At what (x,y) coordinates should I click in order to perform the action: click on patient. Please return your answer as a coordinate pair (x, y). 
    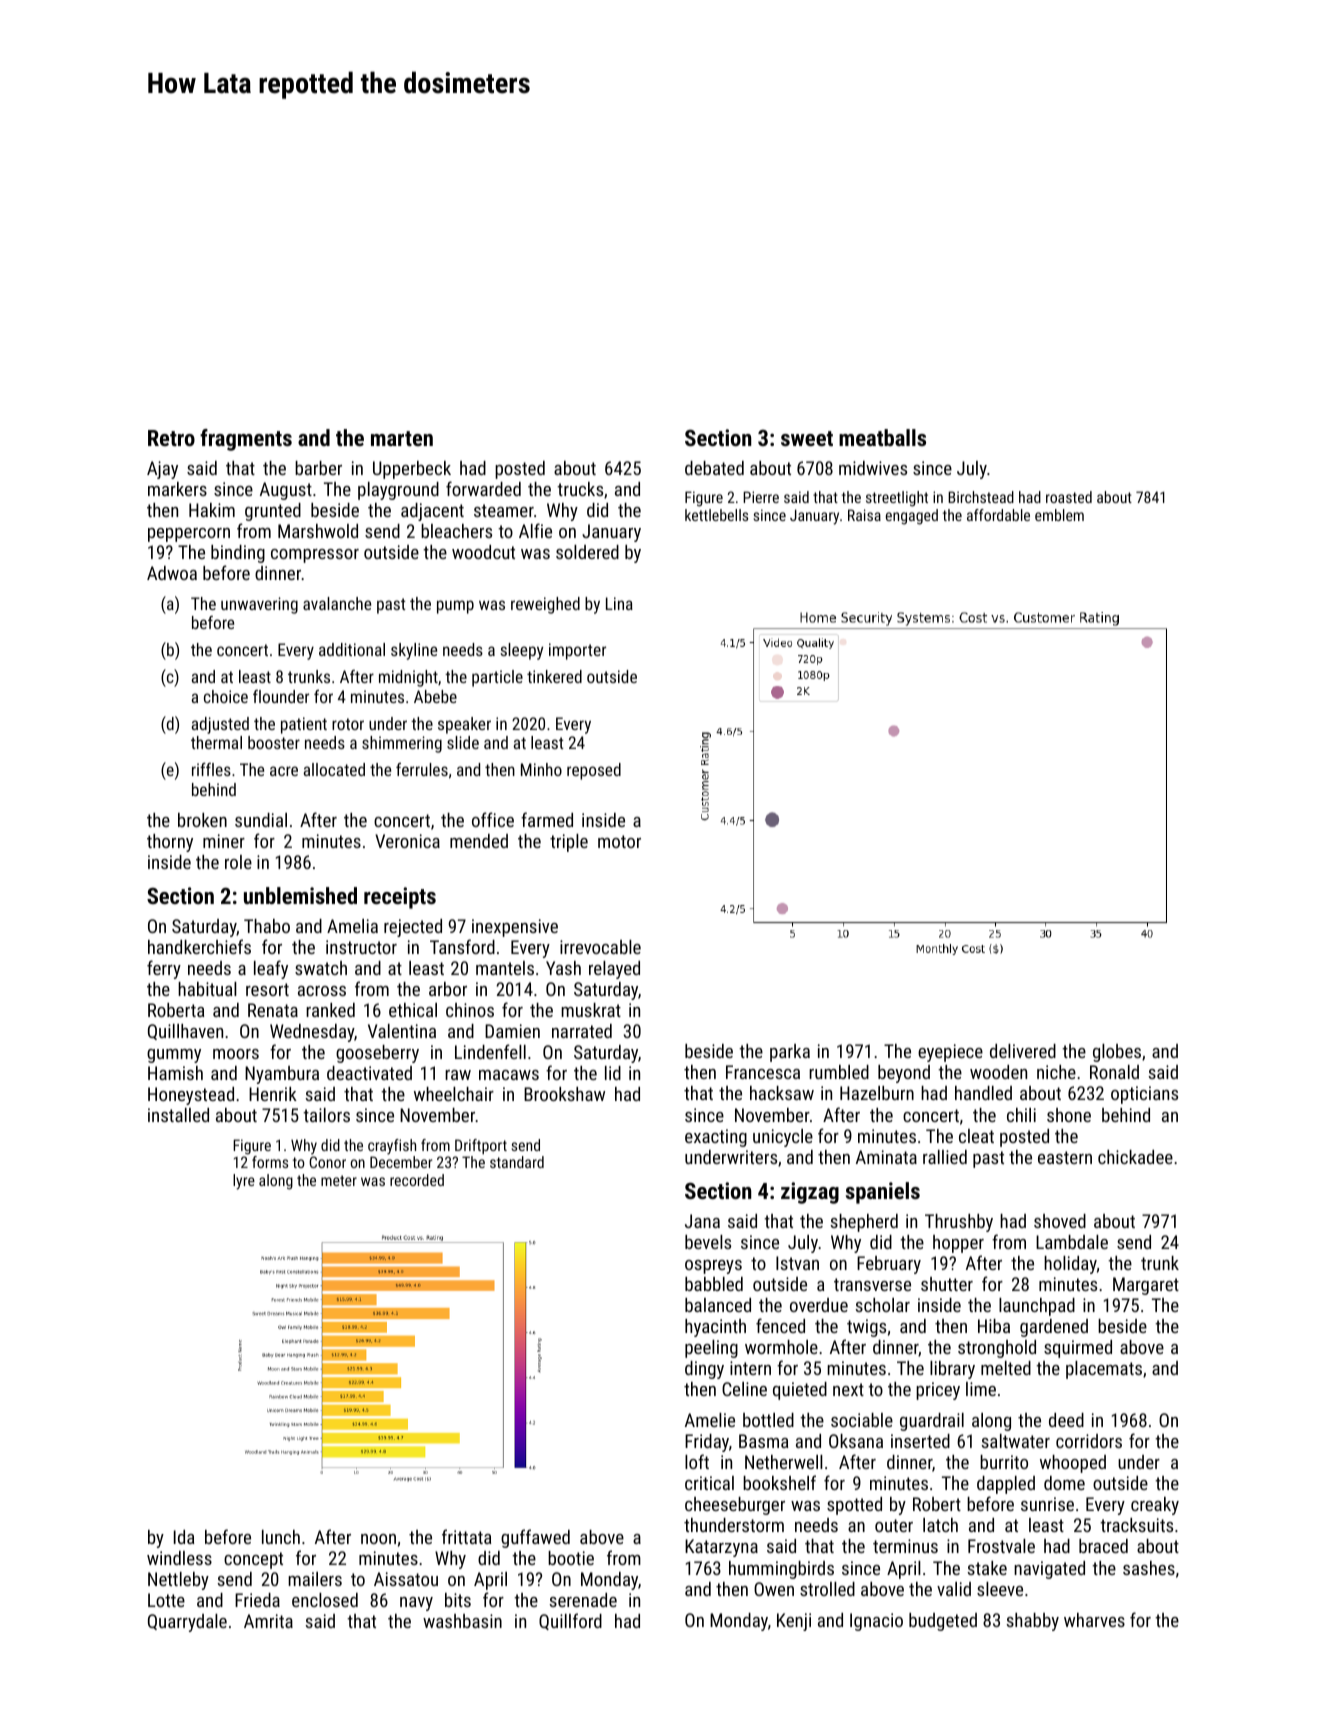
    Looking at the image, I should click on (304, 725).
